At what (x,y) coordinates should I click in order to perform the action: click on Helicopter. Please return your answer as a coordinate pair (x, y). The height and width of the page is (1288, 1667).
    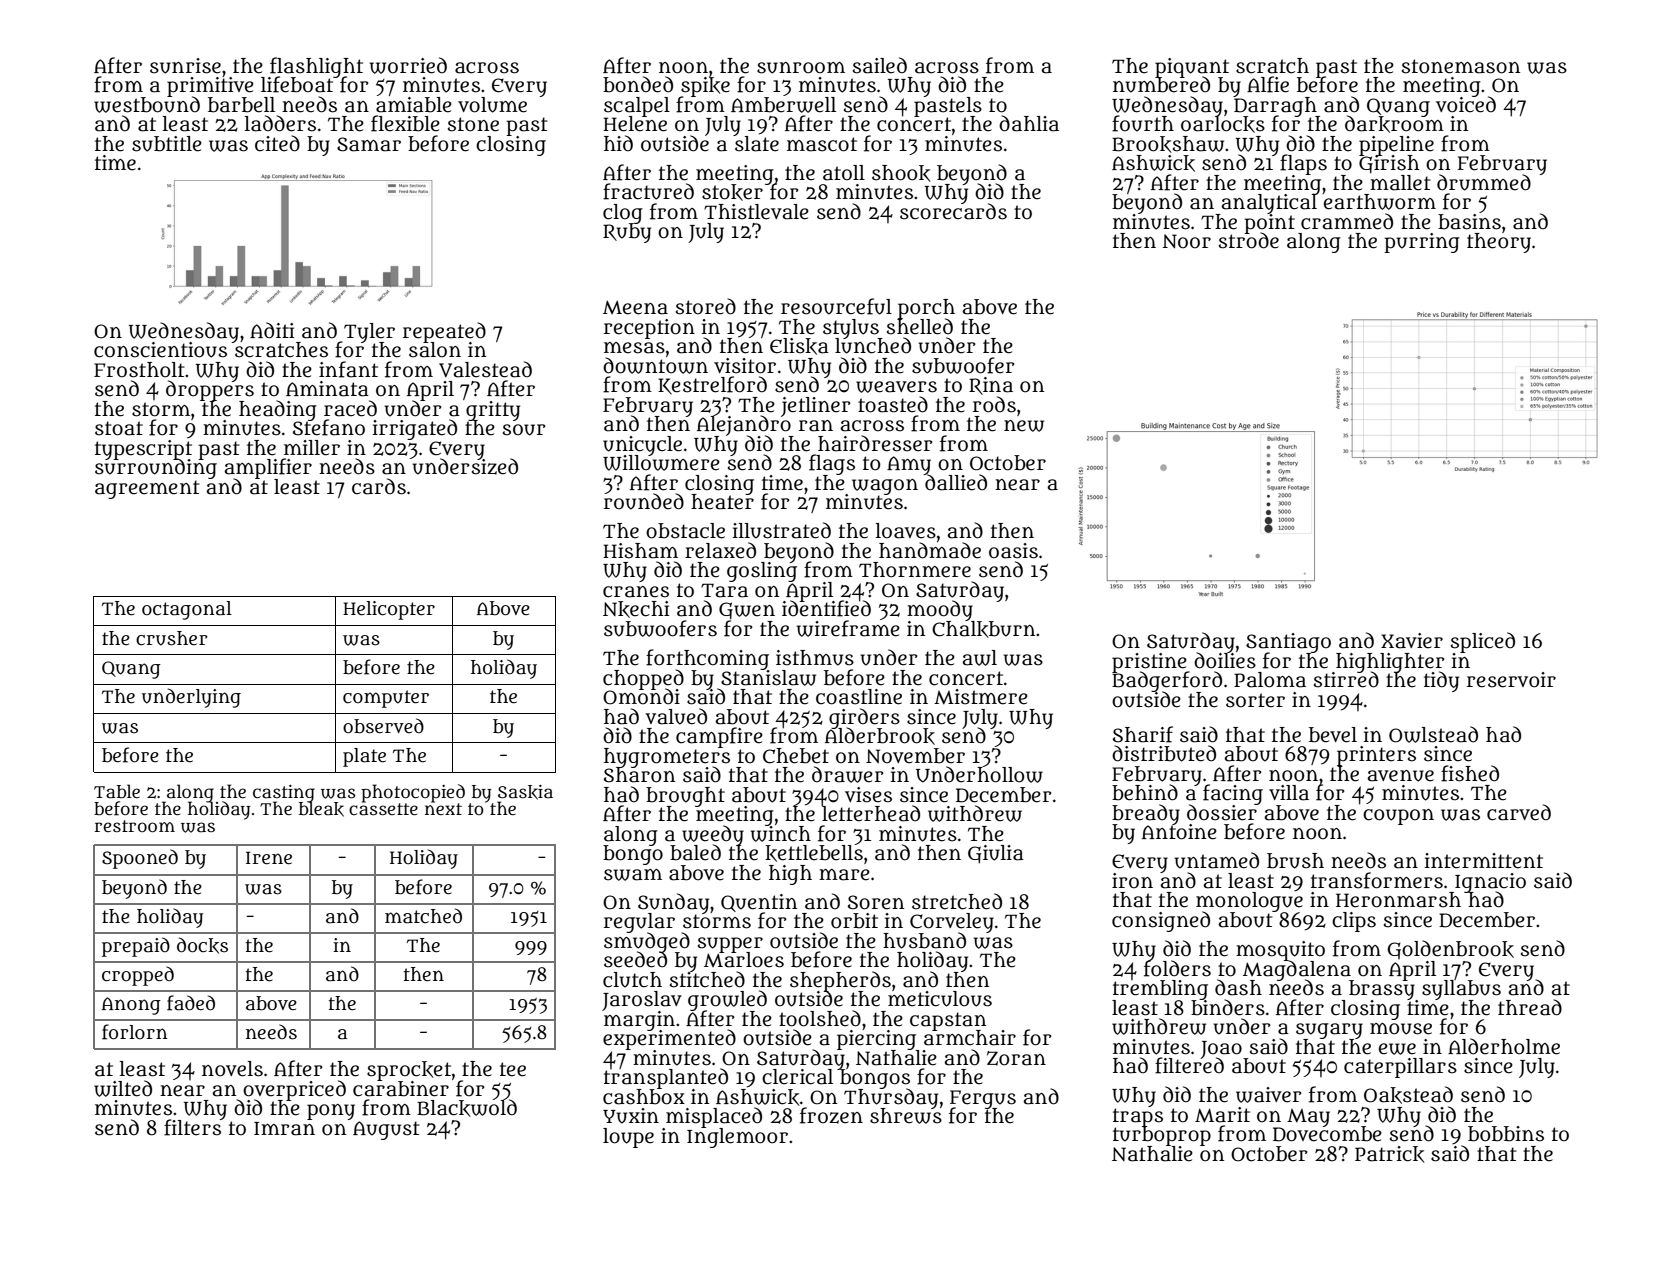
    Looking at the image, I should click on (389, 610).
